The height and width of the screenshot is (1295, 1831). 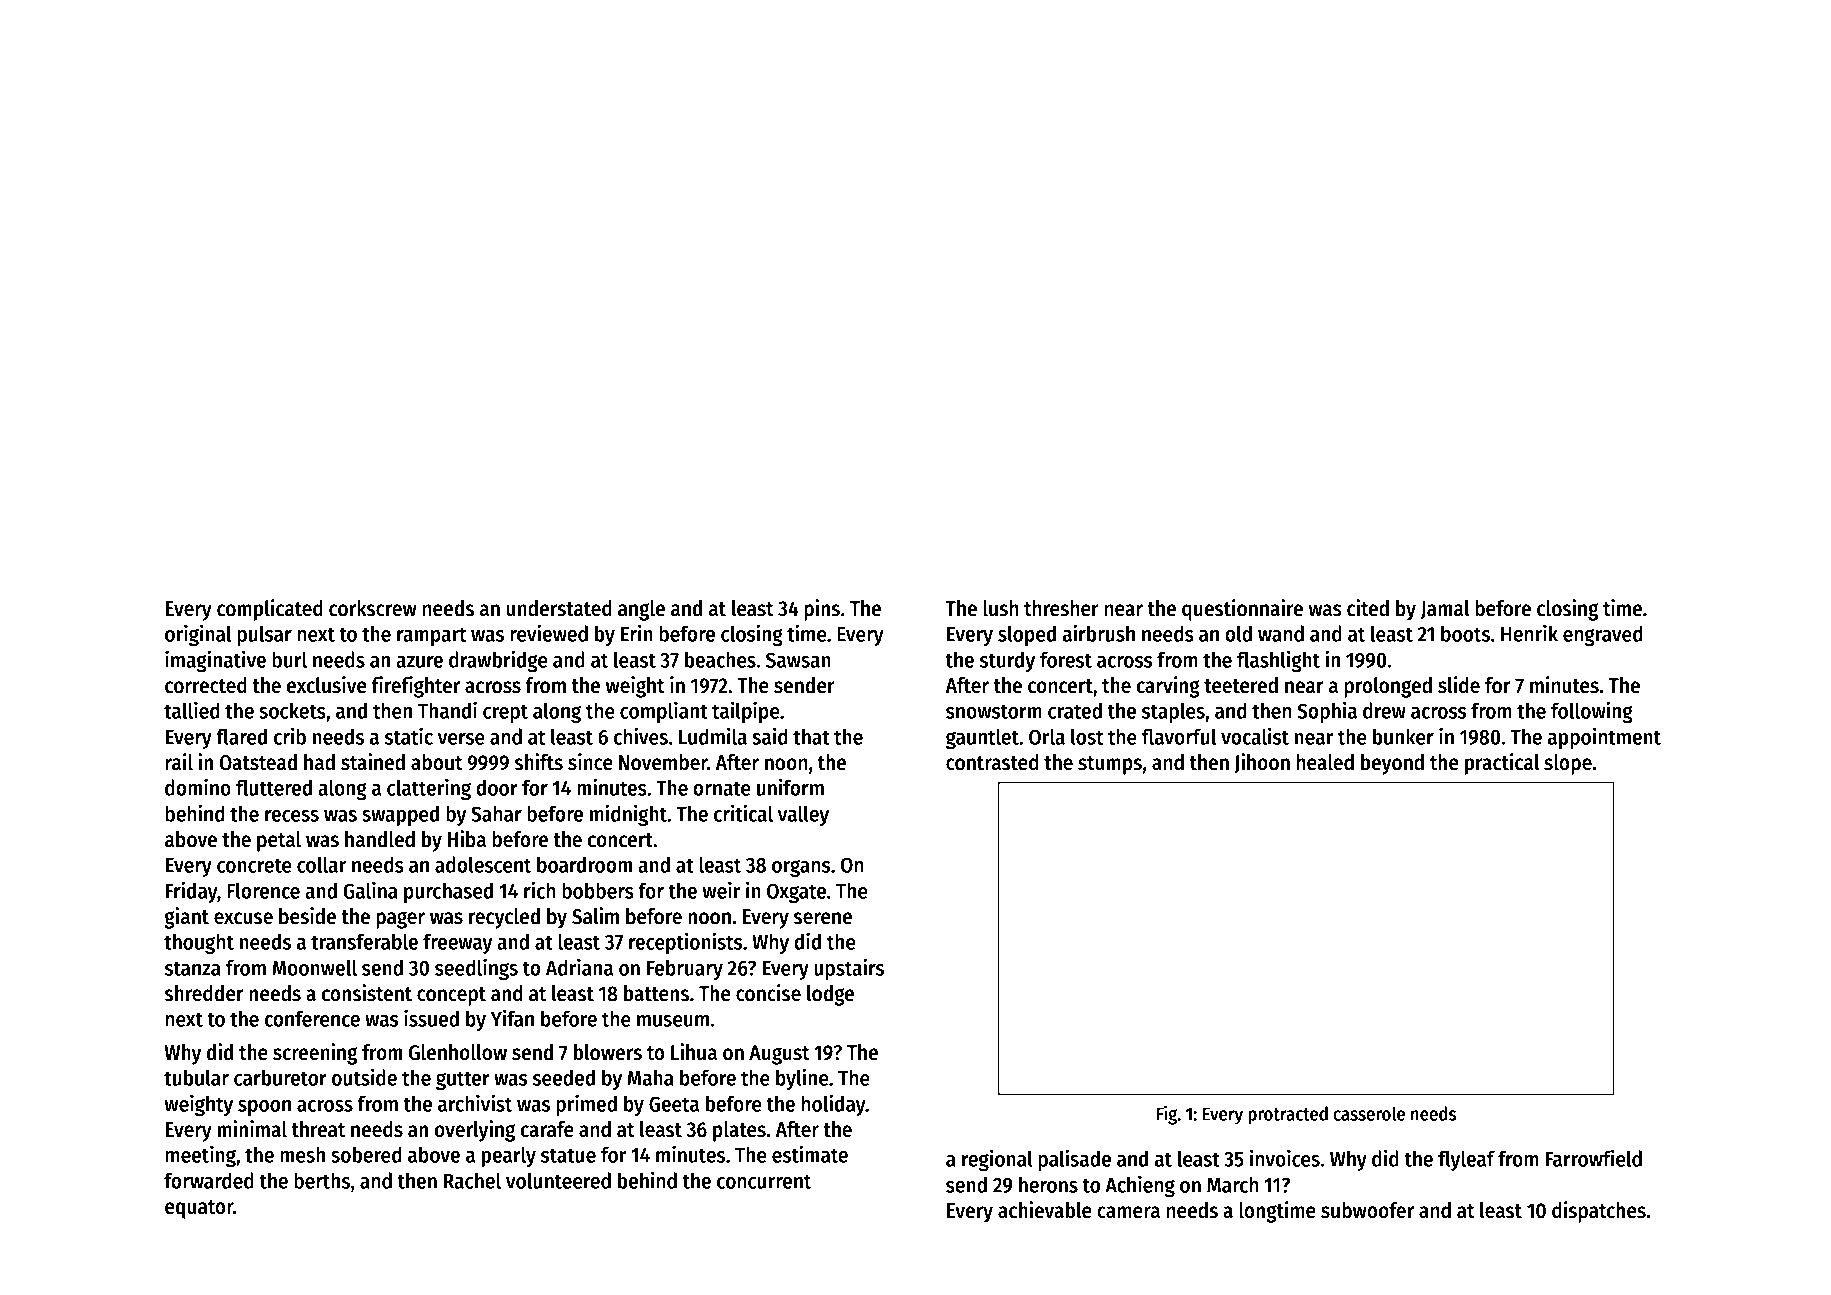 I want to click on practical, so click(x=1502, y=764).
